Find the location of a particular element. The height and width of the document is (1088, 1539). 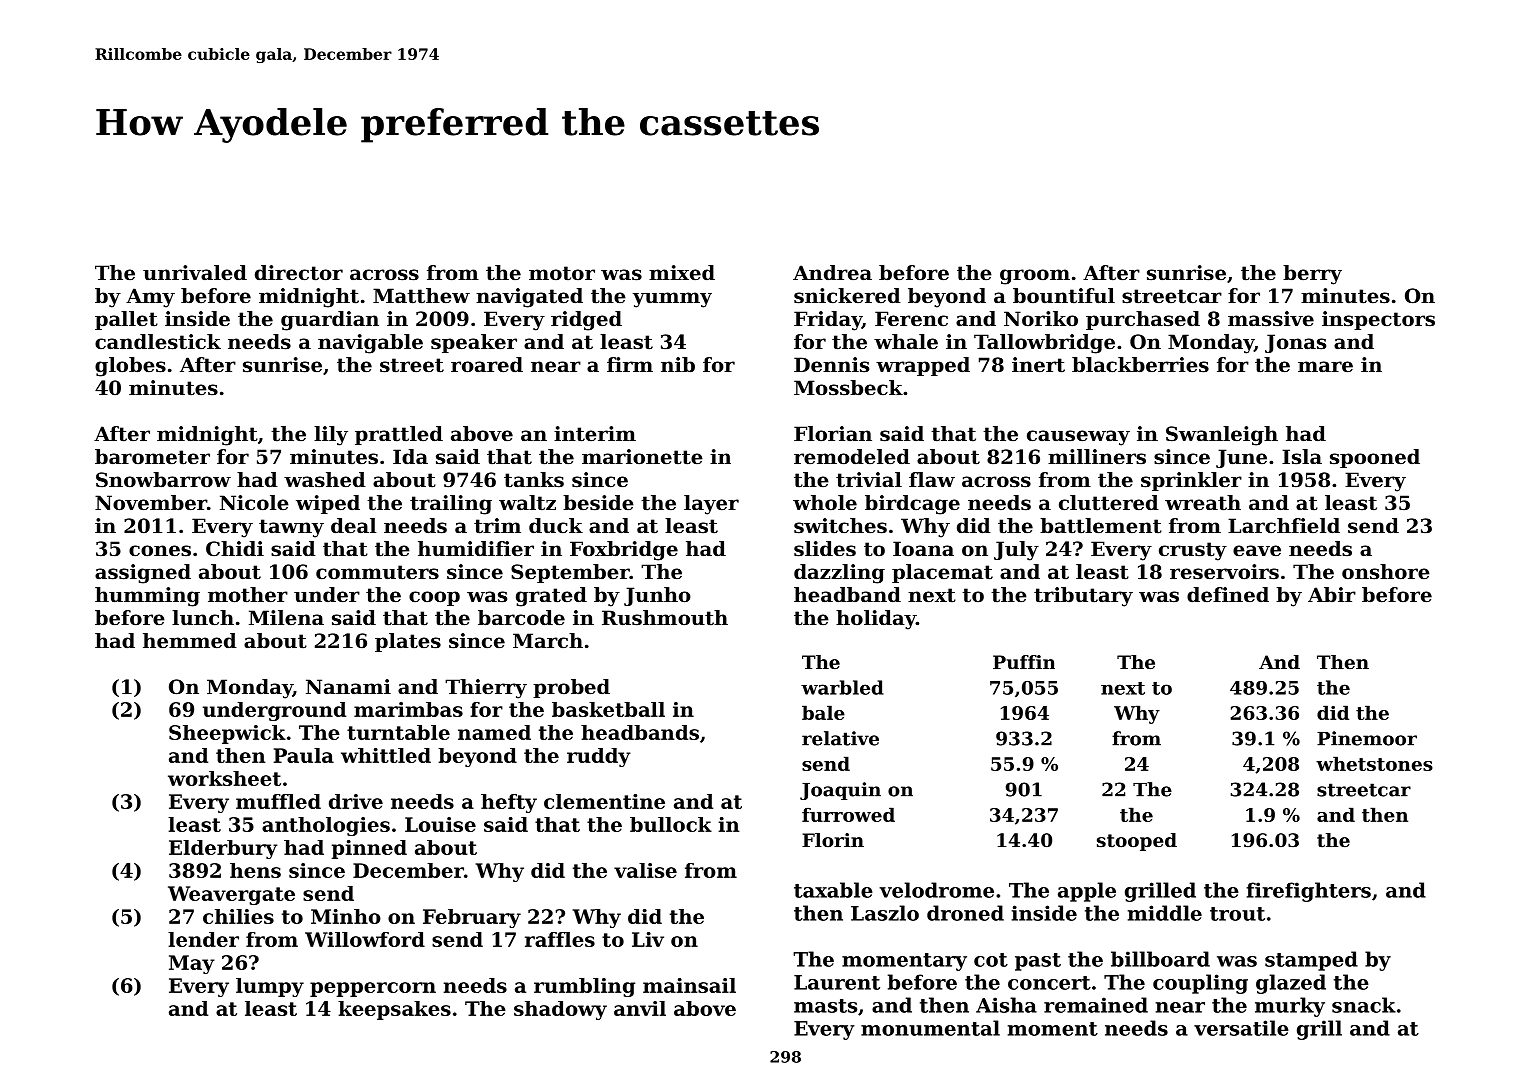

Isla is located at coordinates (1302, 457).
